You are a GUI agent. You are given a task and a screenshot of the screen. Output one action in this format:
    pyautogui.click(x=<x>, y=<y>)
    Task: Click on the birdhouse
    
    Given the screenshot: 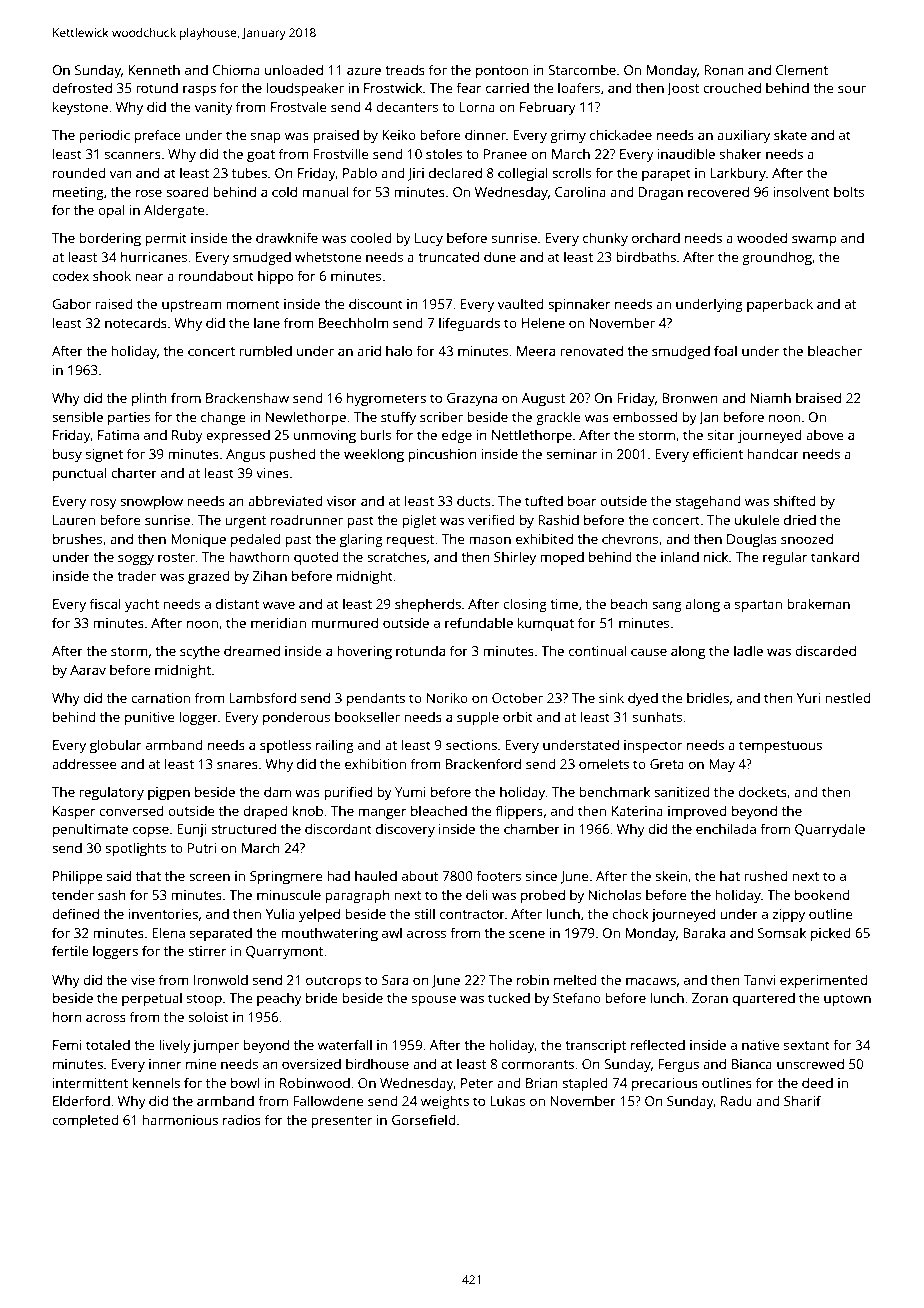 What is the action you would take?
    pyautogui.click(x=377, y=1063)
